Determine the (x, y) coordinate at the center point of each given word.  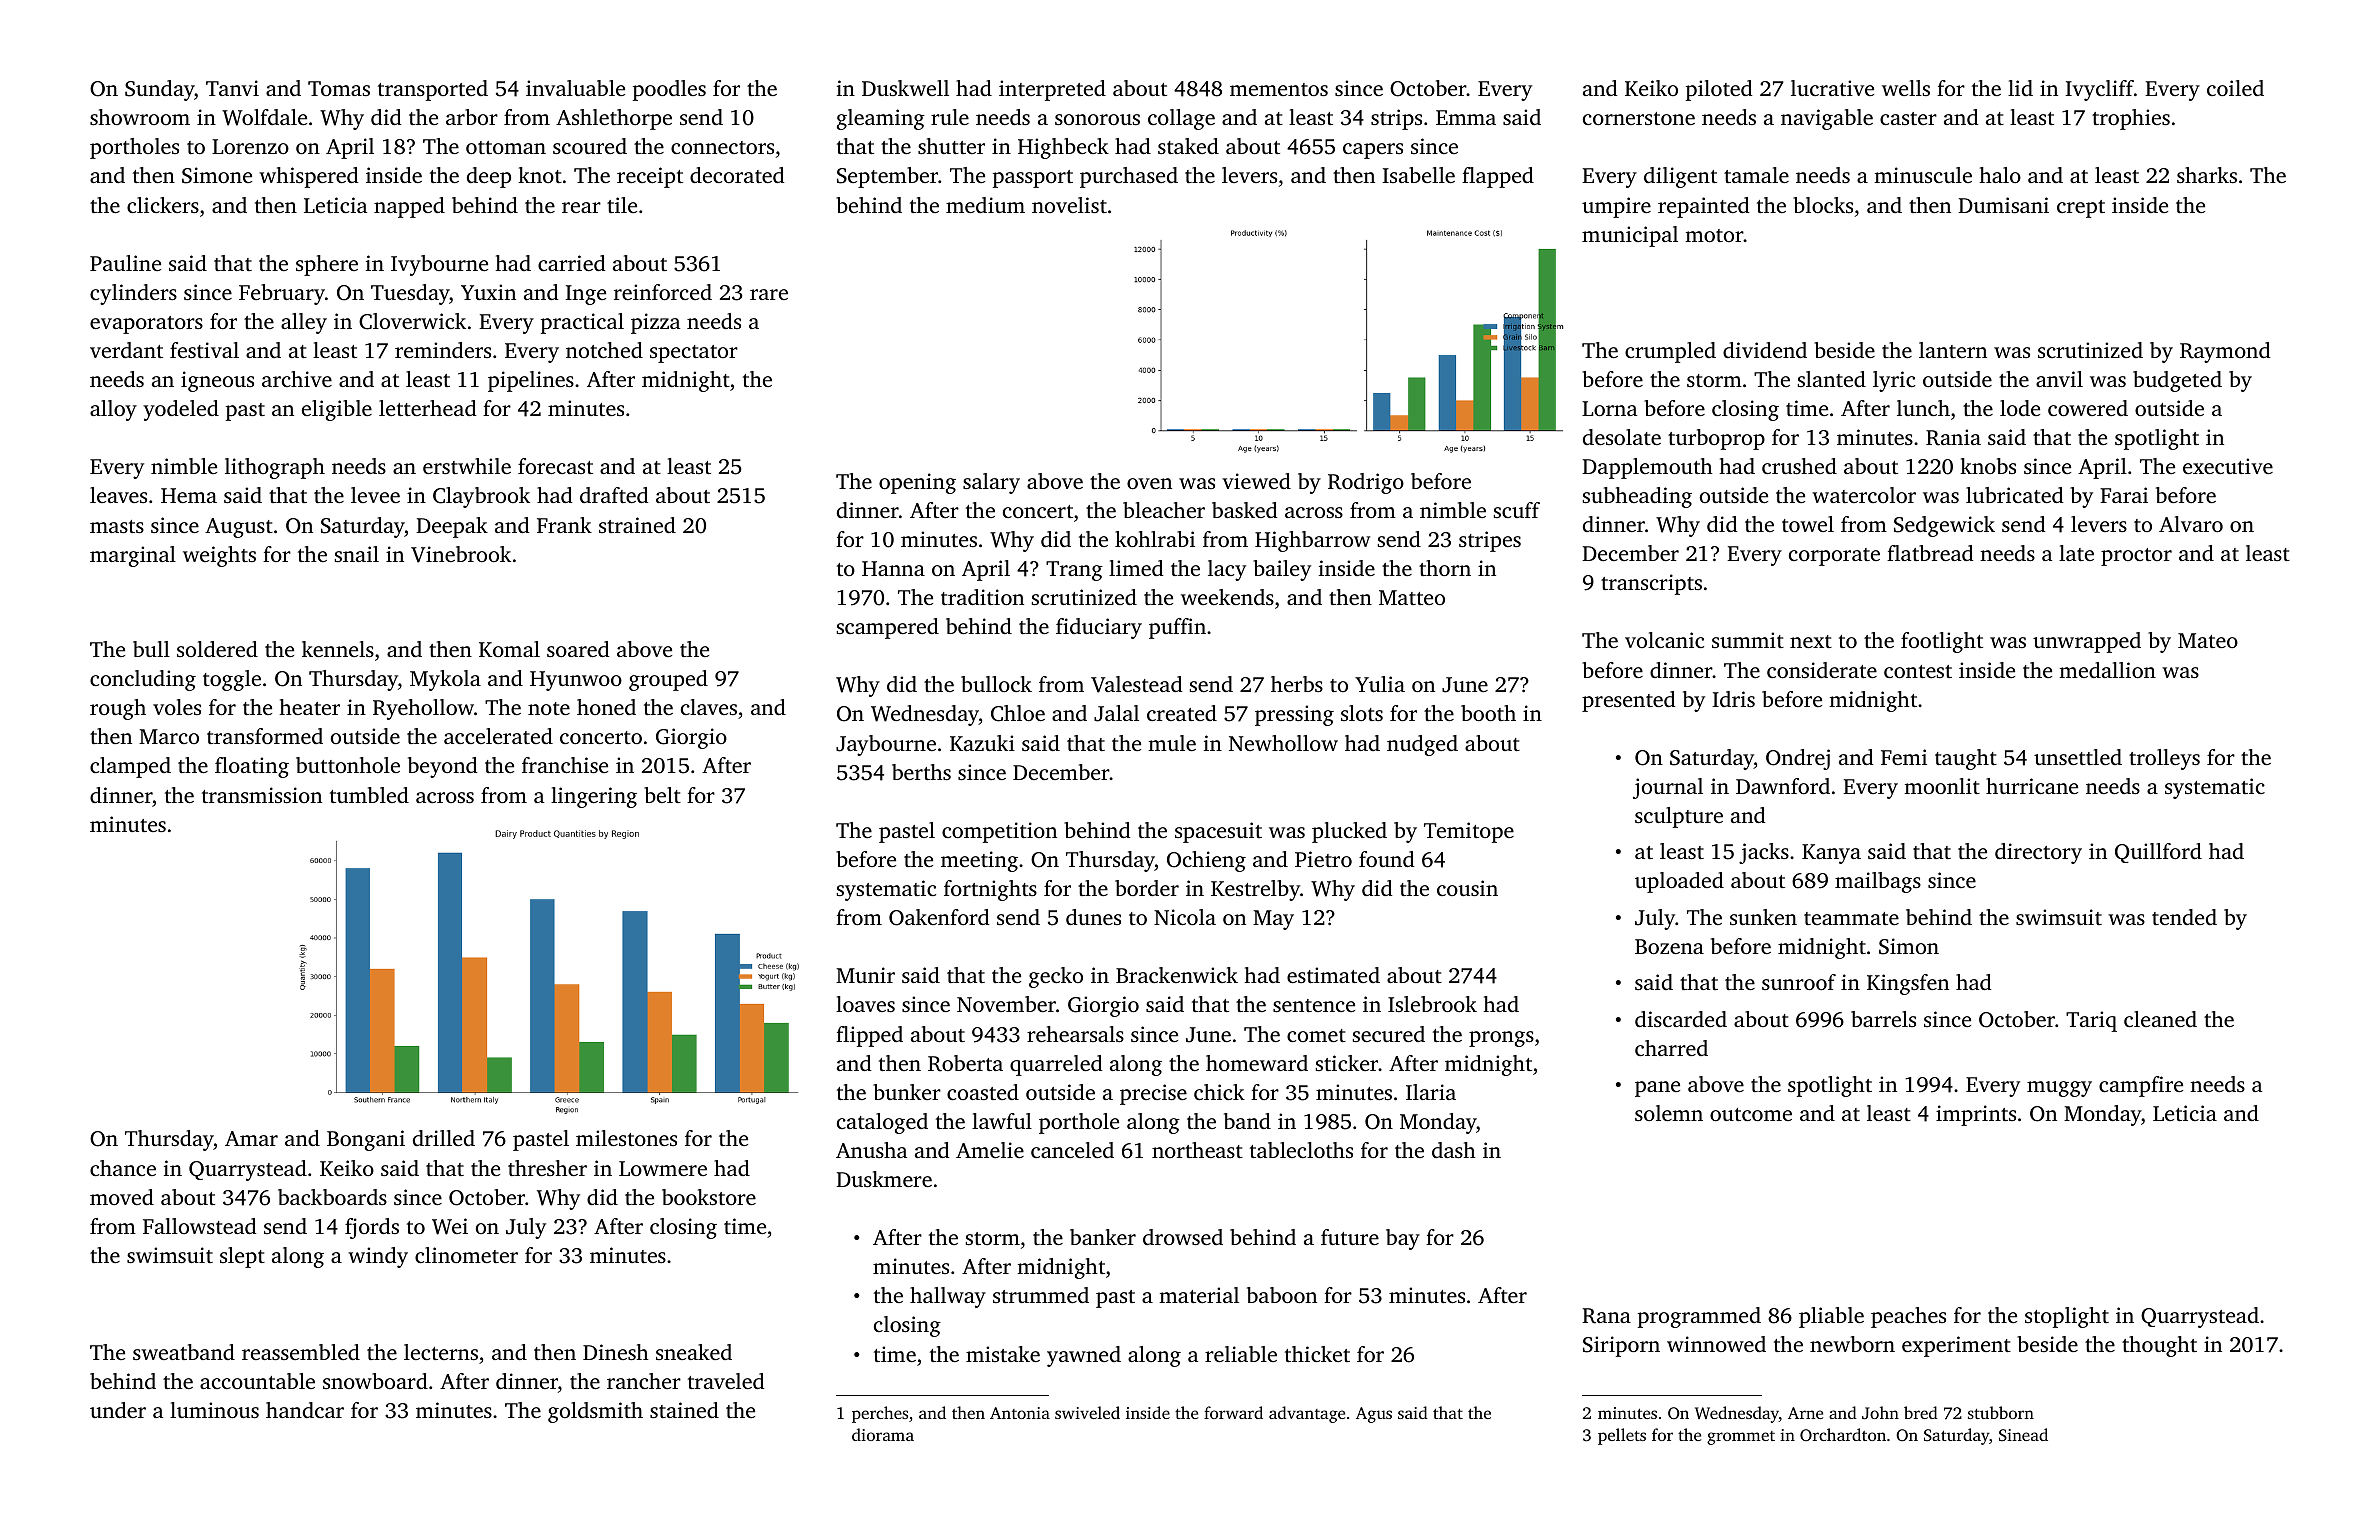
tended (2184, 917)
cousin (1467, 888)
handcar (305, 1410)
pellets (1622, 1436)
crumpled (1670, 352)
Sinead (2023, 1434)
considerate (1822, 670)
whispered (308, 177)
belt (662, 795)
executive (2228, 466)
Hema (189, 495)
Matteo (1412, 597)
